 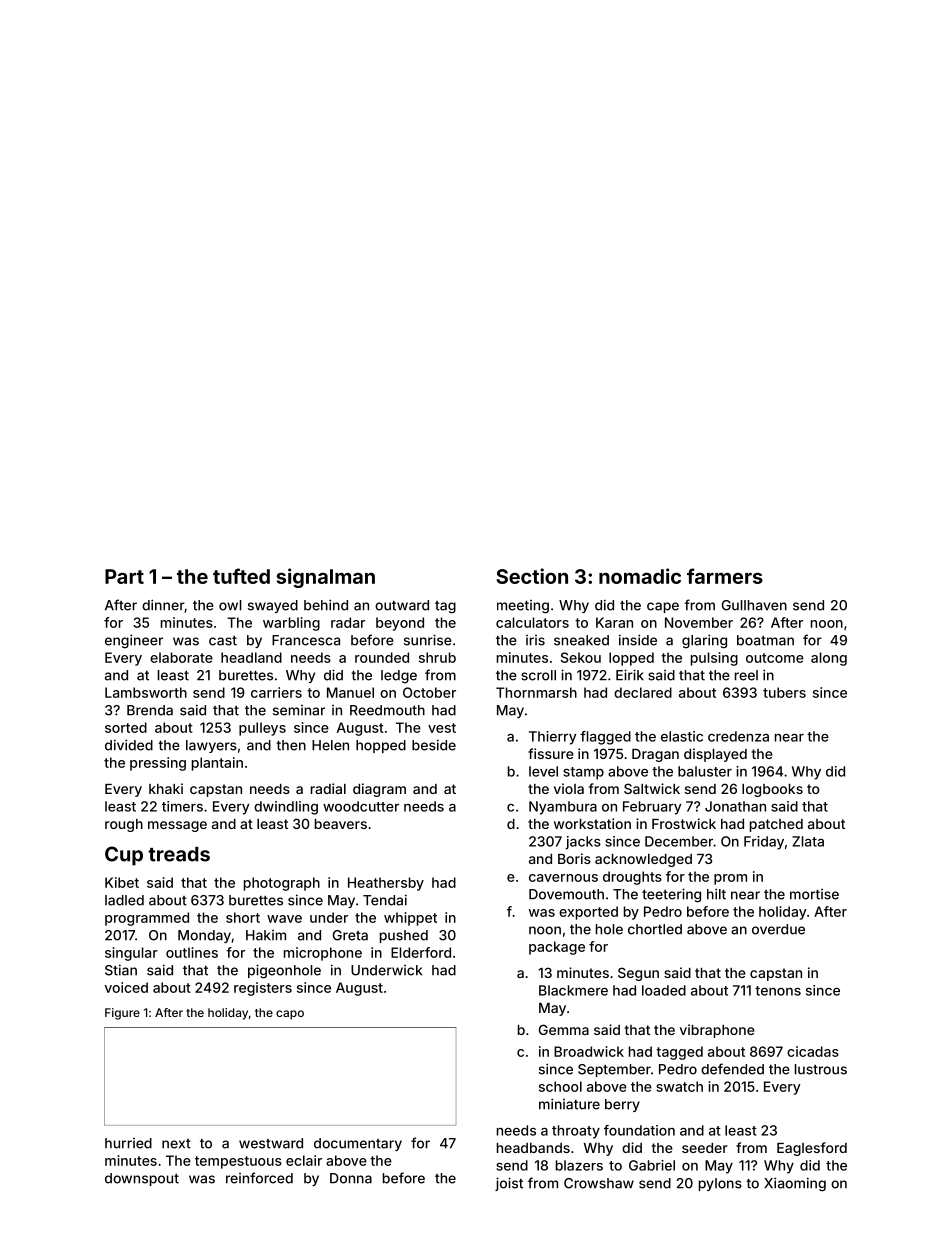 What do you see at coordinates (122, 882) in the screenshot?
I see `Kibet` at bounding box center [122, 882].
